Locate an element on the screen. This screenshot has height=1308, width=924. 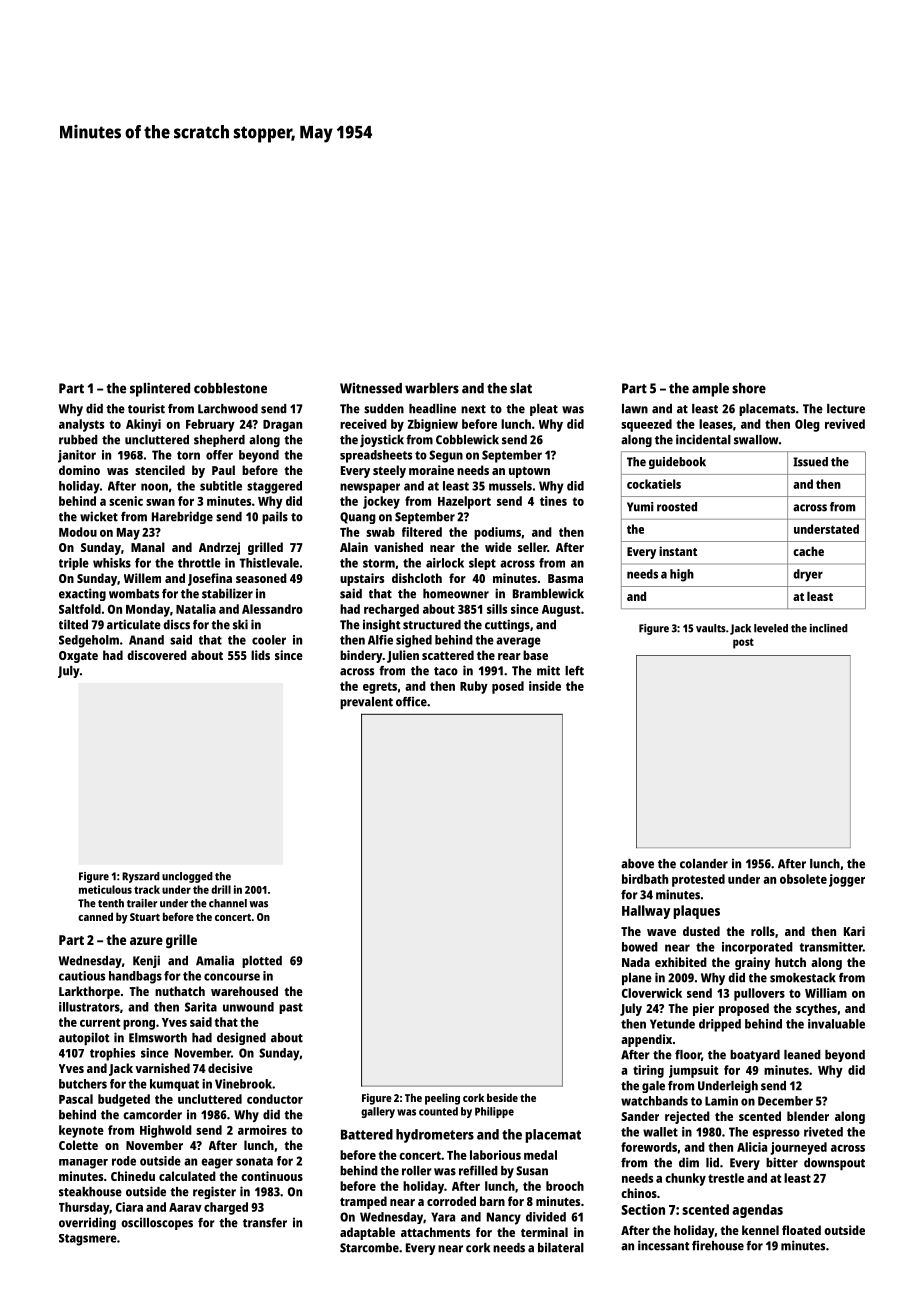
colander is located at coordinates (704, 864).
